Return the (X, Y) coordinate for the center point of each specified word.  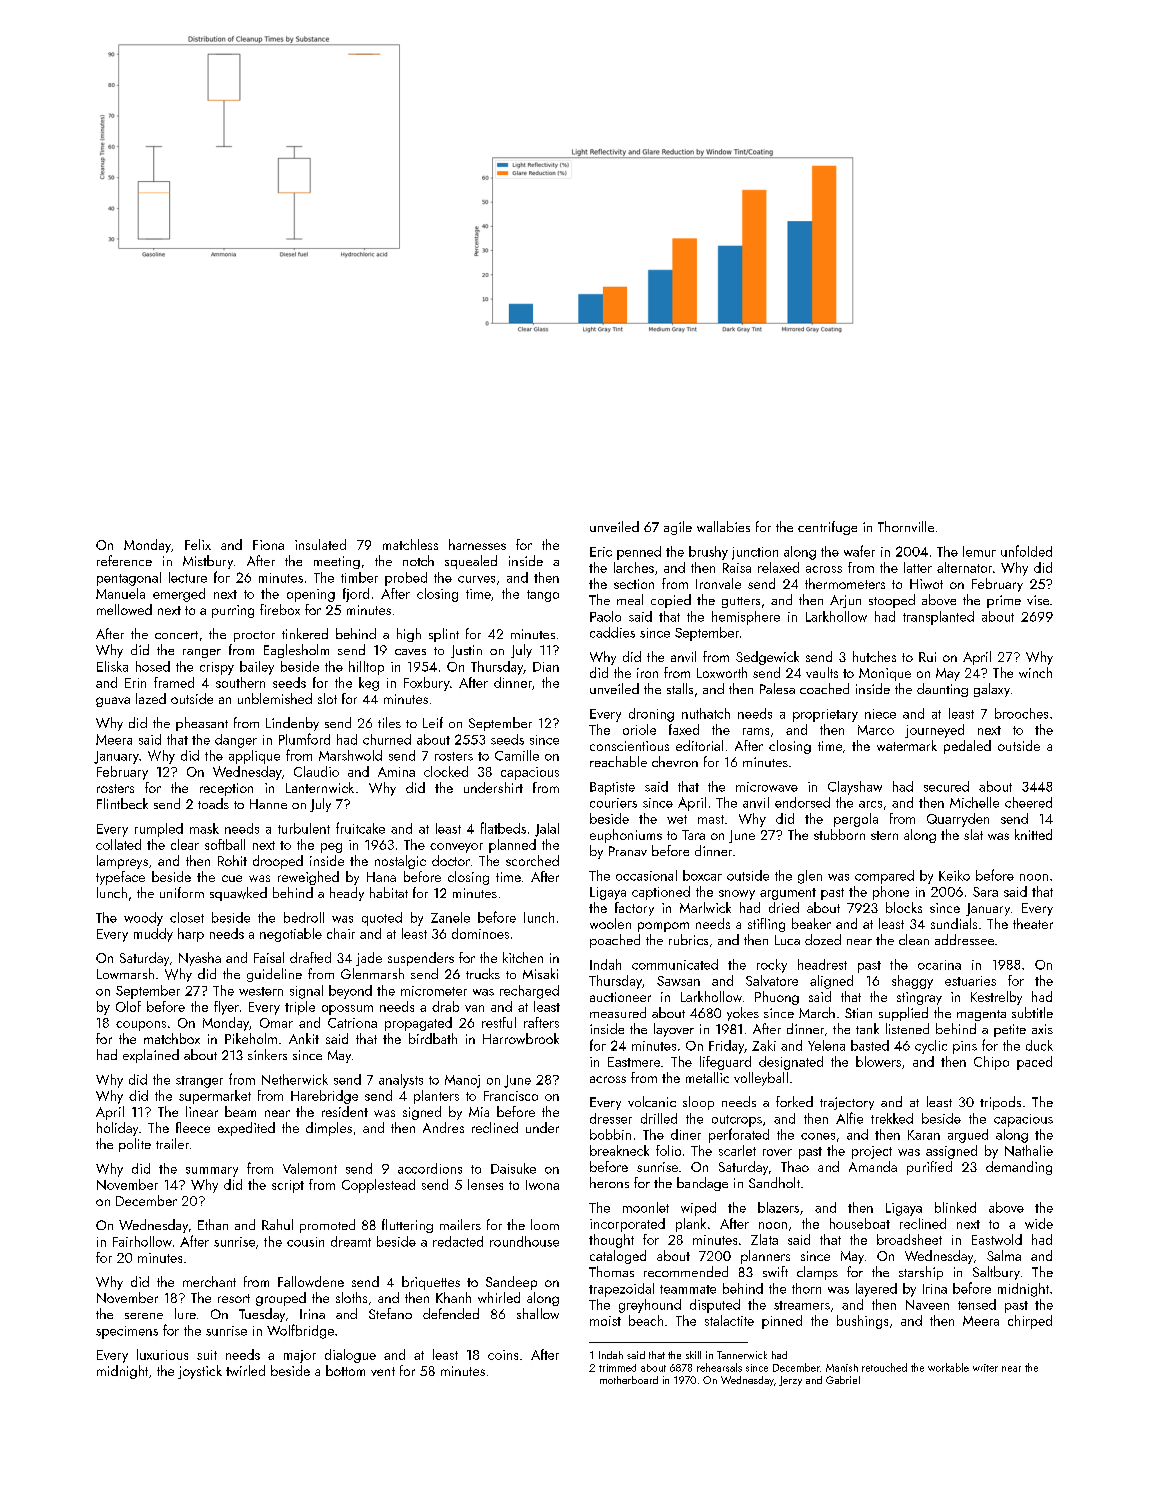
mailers (460, 1224)
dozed (823, 939)
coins (503, 1355)
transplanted (938, 618)
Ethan (213, 1224)
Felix (198, 544)
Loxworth (722, 672)
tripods (1000, 1103)
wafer (859, 551)
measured (618, 1012)
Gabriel (843, 1380)
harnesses (477, 544)
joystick (200, 1372)
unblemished (275, 698)
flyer (226, 1008)
